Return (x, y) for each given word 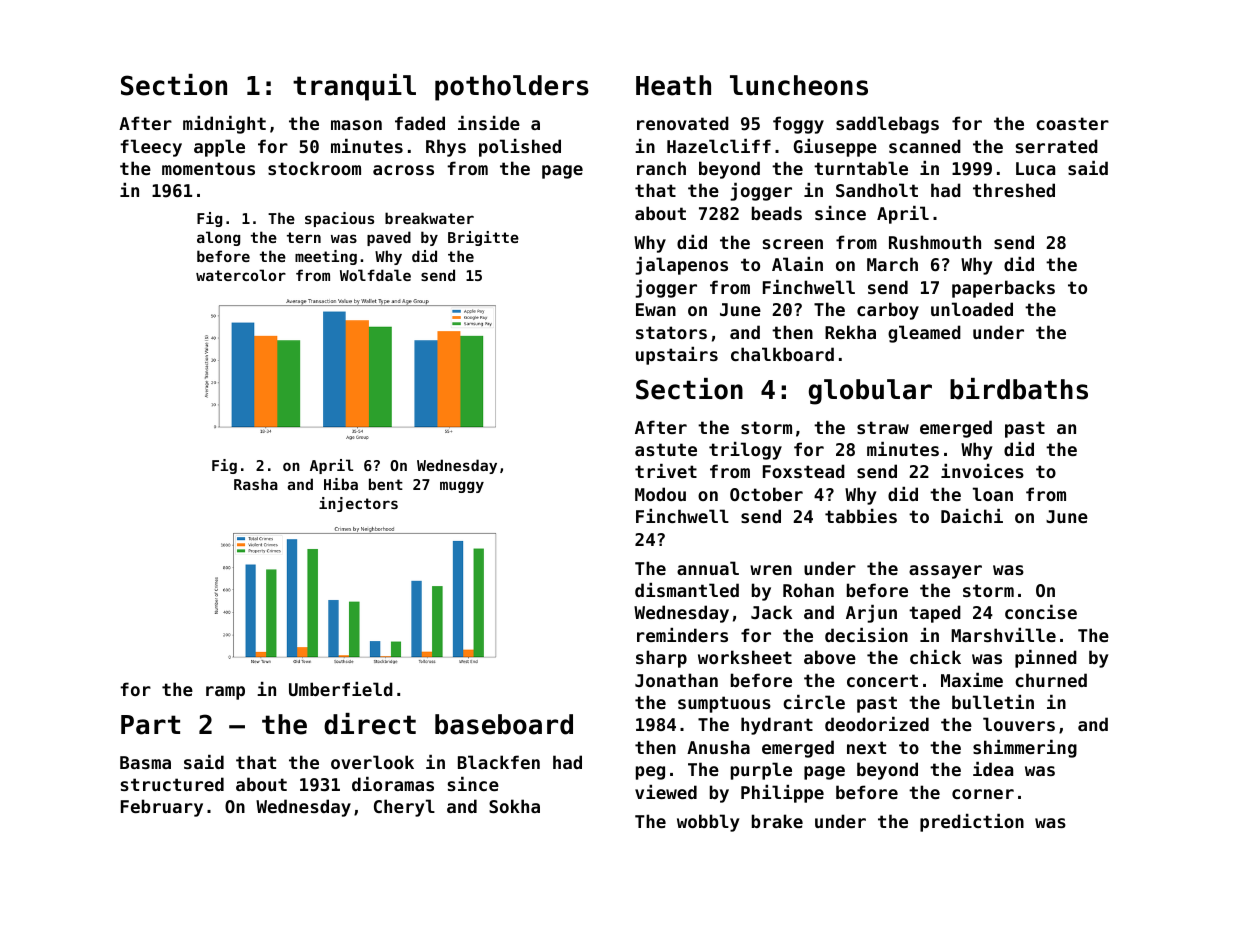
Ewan (656, 309)
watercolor (241, 275)
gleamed (924, 334)
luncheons (799, 85)
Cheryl (404, 808)
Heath (673, 85)
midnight (224, 125)
